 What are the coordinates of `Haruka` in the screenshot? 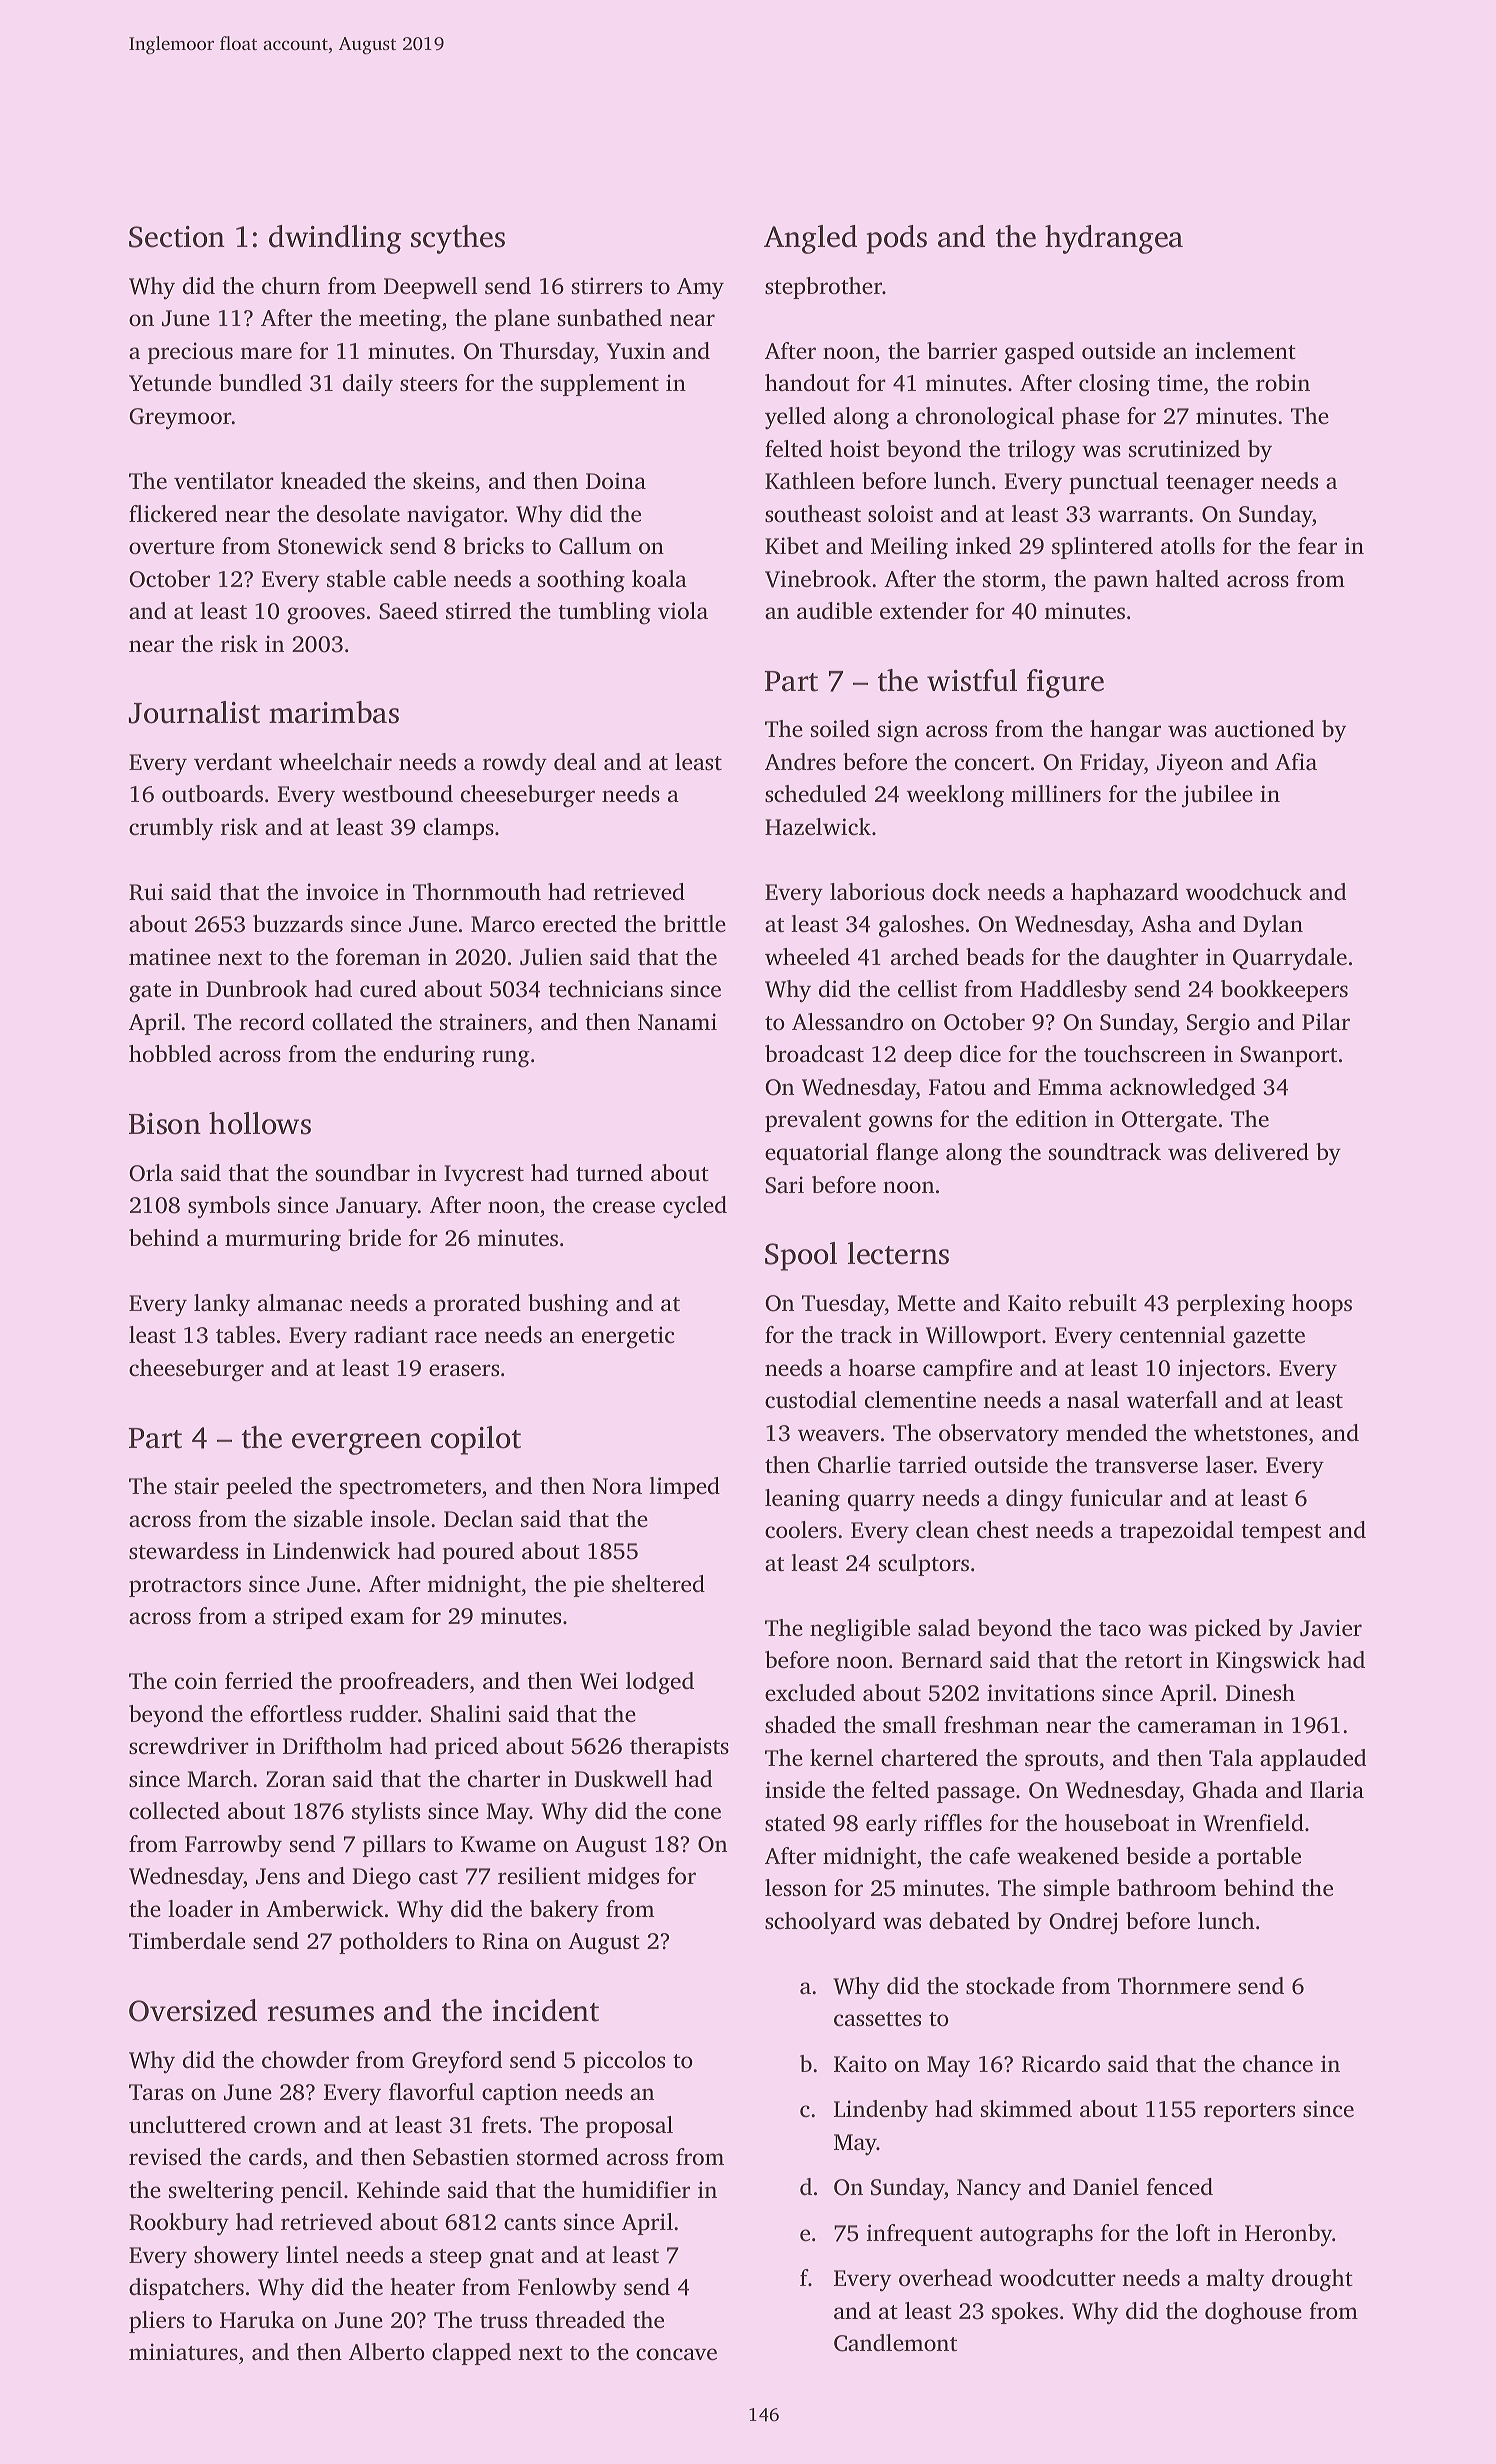 It's located at (257, 2320).
